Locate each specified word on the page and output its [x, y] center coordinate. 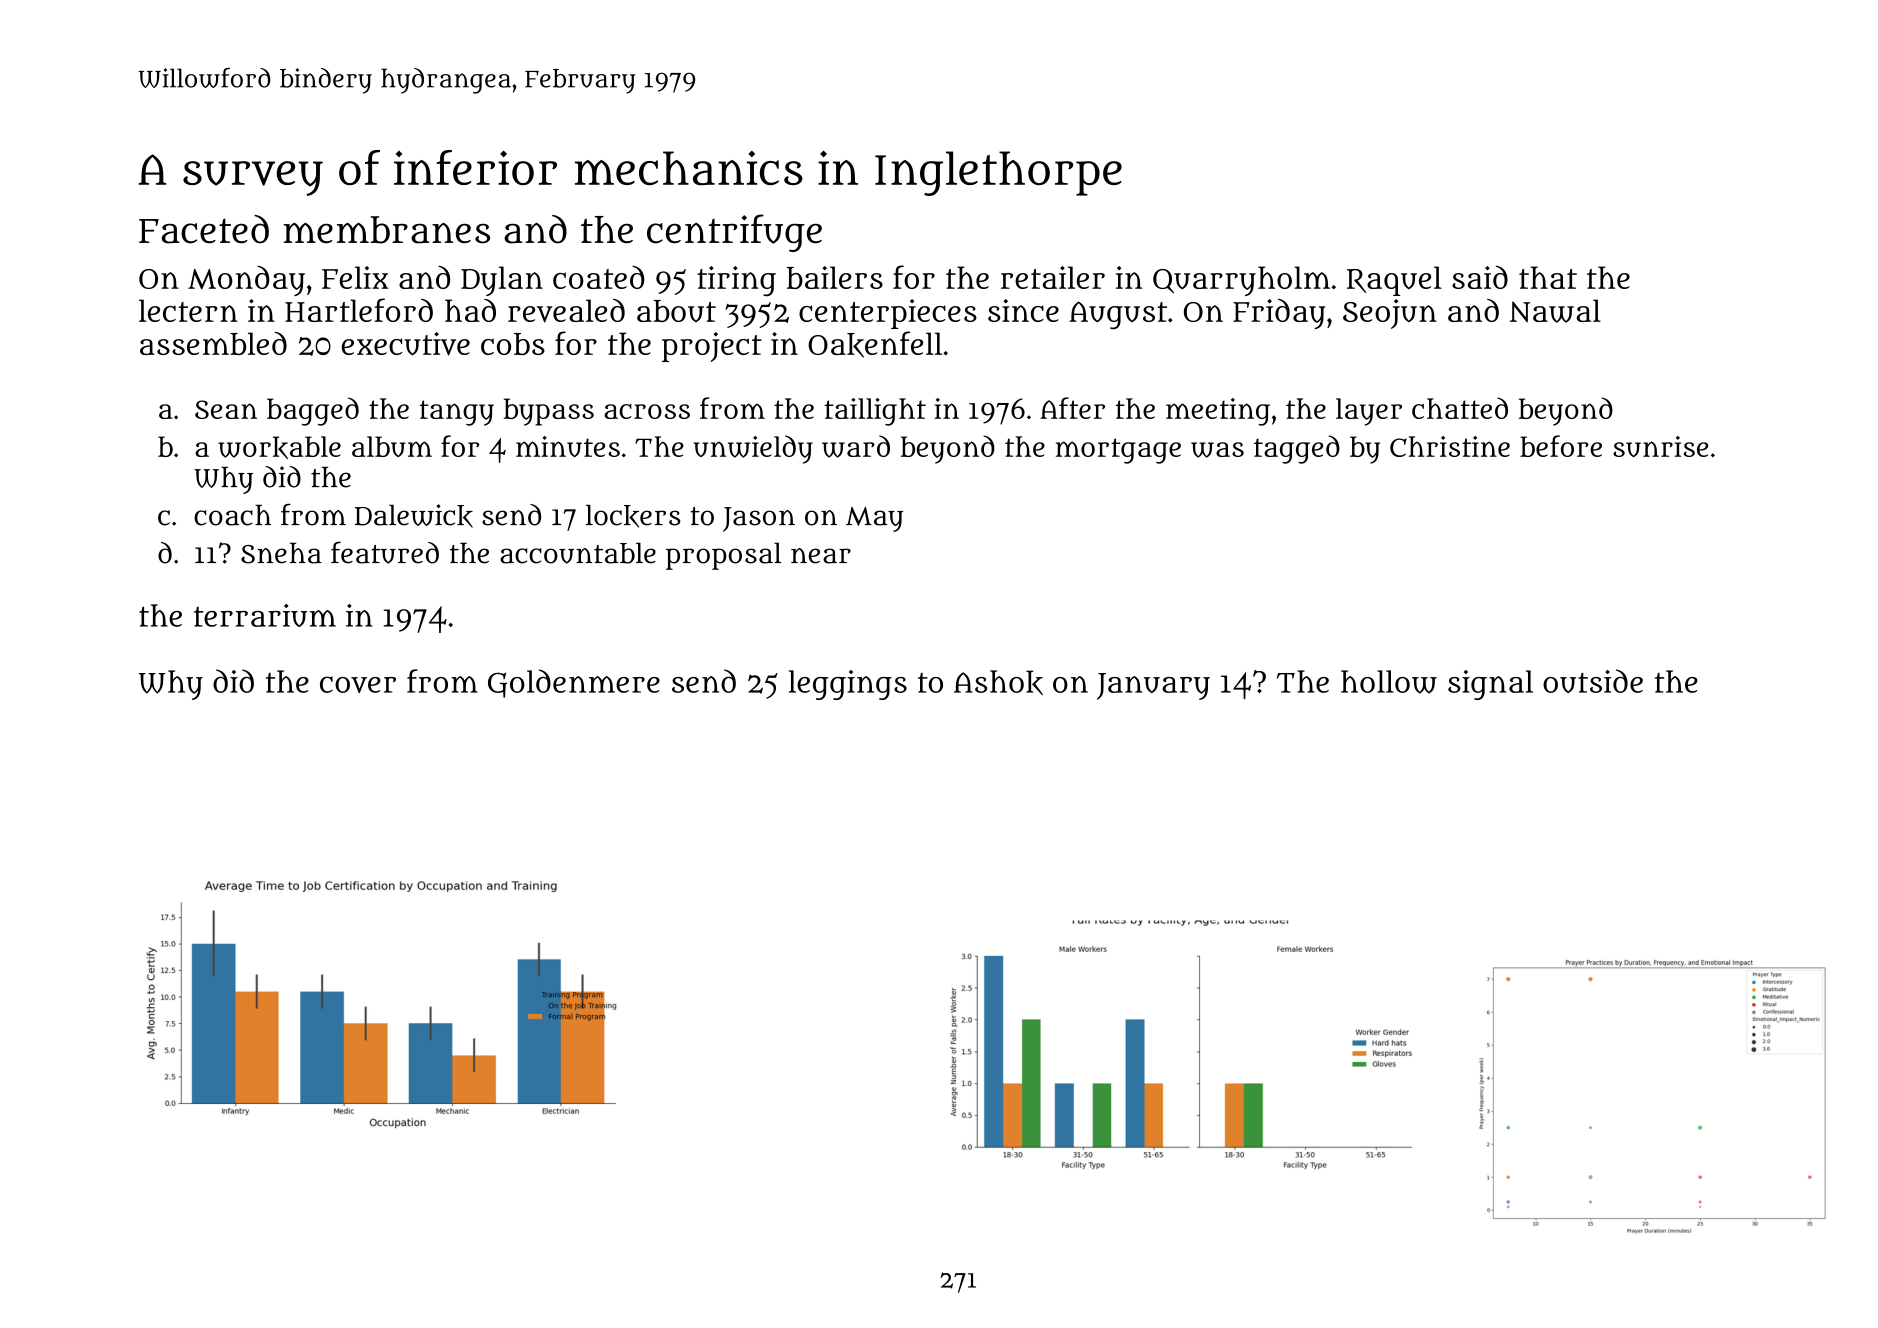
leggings [848, 685]
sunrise [1660, 446]
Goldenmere [574, 683]
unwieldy [753, 449]
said [1480, 277]
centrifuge [734, 233]
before [1561, 446]
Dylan [502, 281]
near [821, 556]
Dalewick [414, 516]
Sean [226, 409]
